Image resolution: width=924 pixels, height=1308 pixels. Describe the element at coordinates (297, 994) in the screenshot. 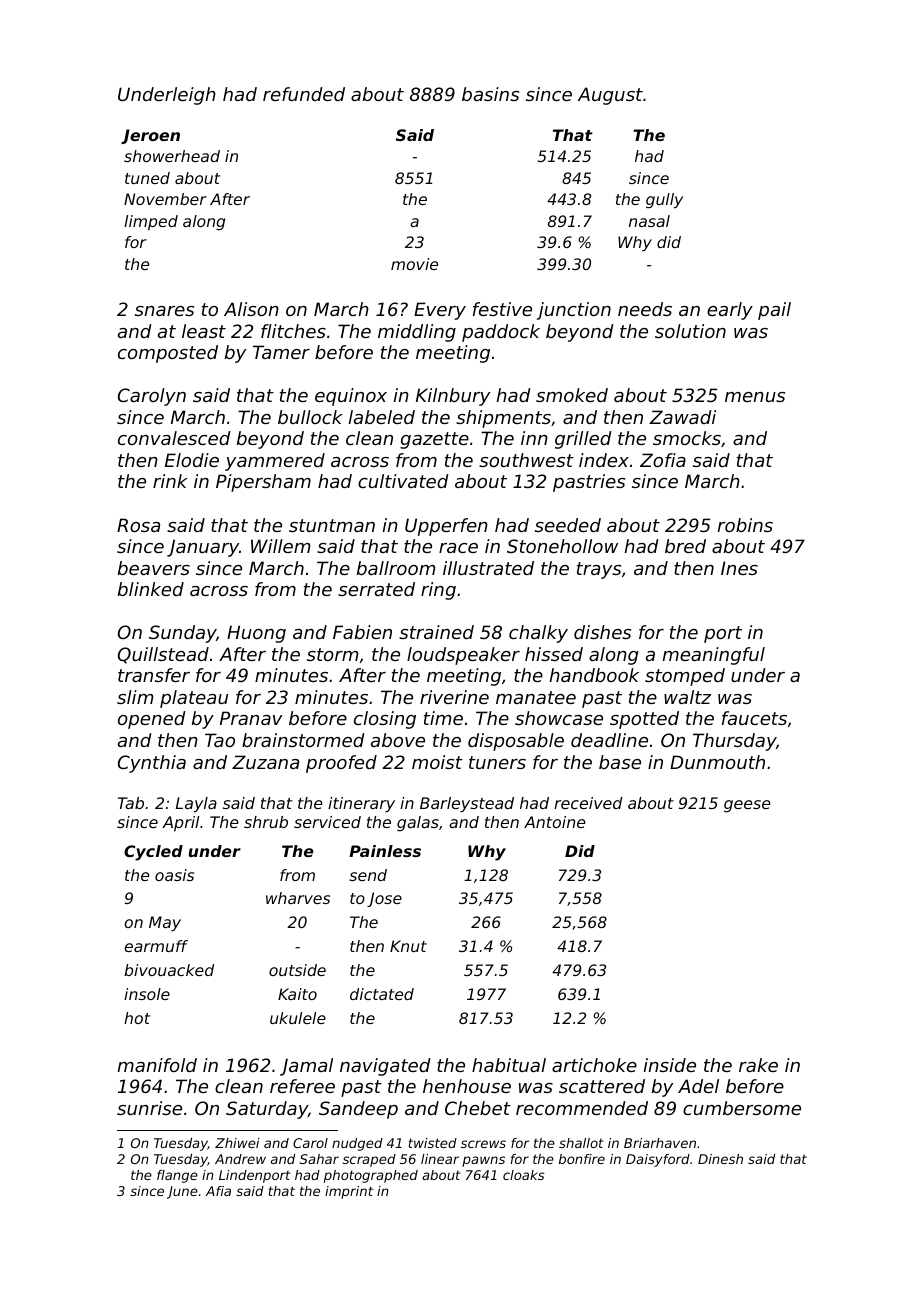

I see `Kaito` at that location.
